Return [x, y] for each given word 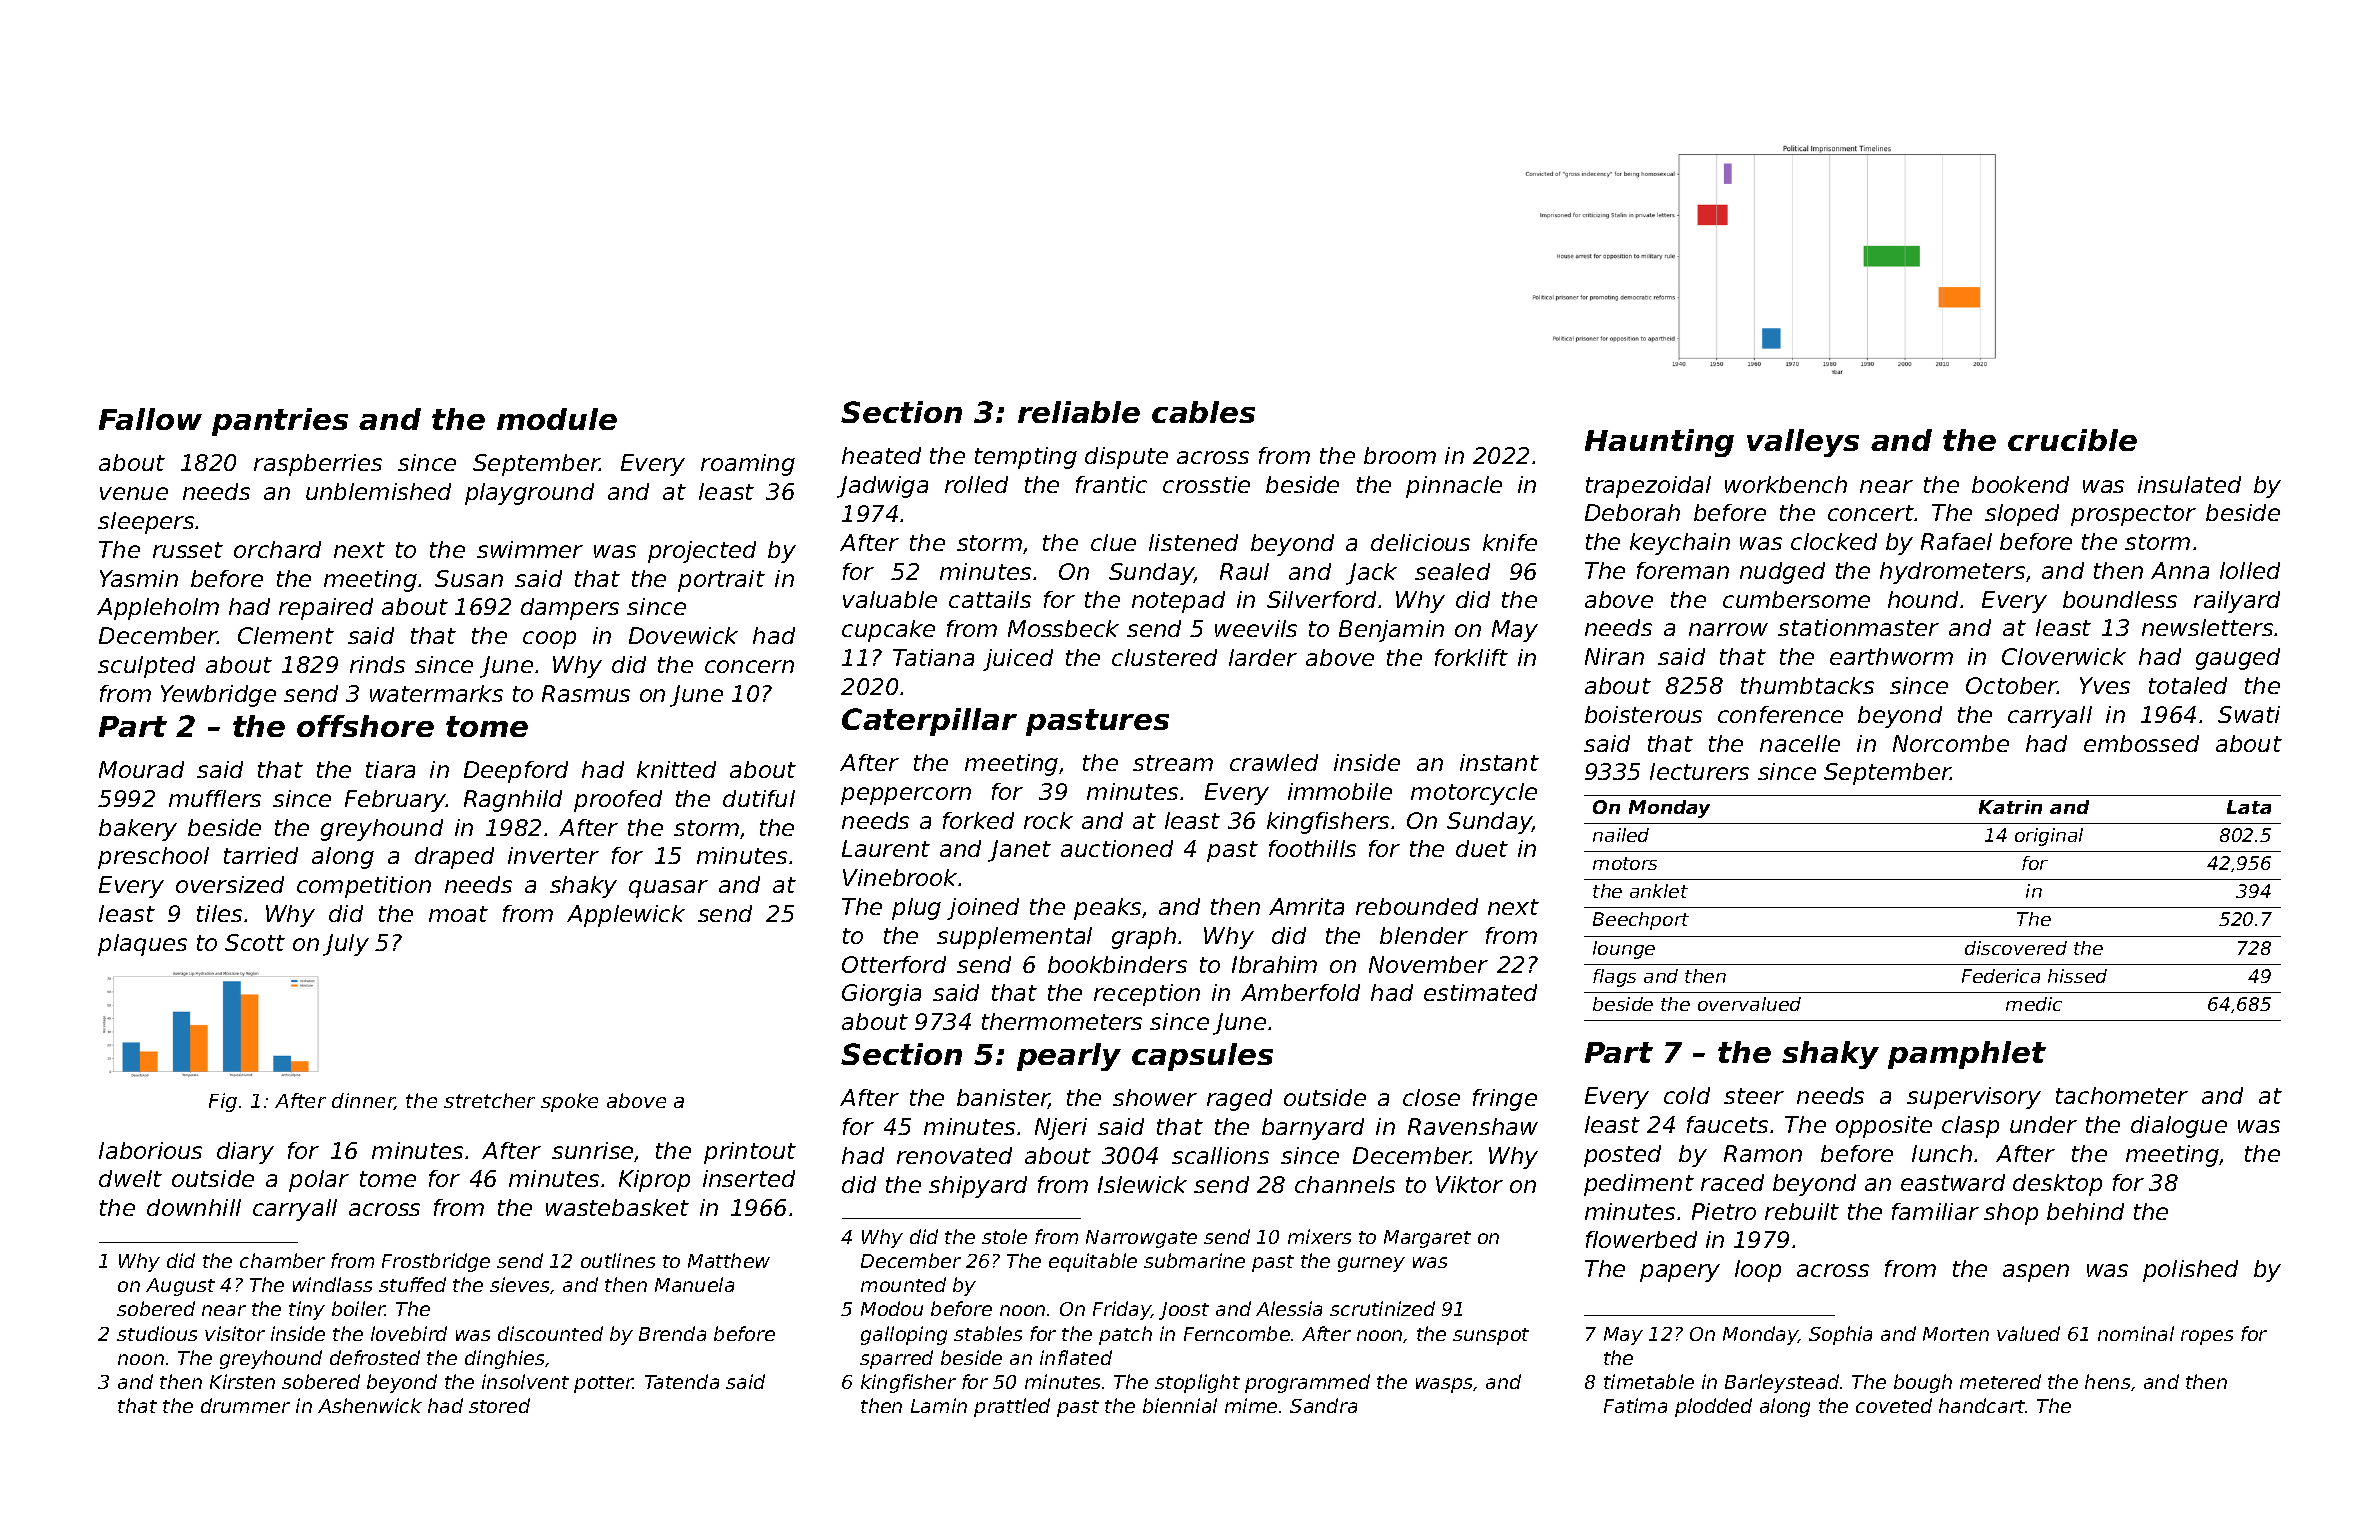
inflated [1076, 1357]
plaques [142, 945]
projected [702, 552]
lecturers [1699, 771]
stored [499, 1405]
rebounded [1417, 906]
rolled [976, 484]
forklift [1471, 657]
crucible [2072, 440]
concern [749, 666]
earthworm [1891, 656]
